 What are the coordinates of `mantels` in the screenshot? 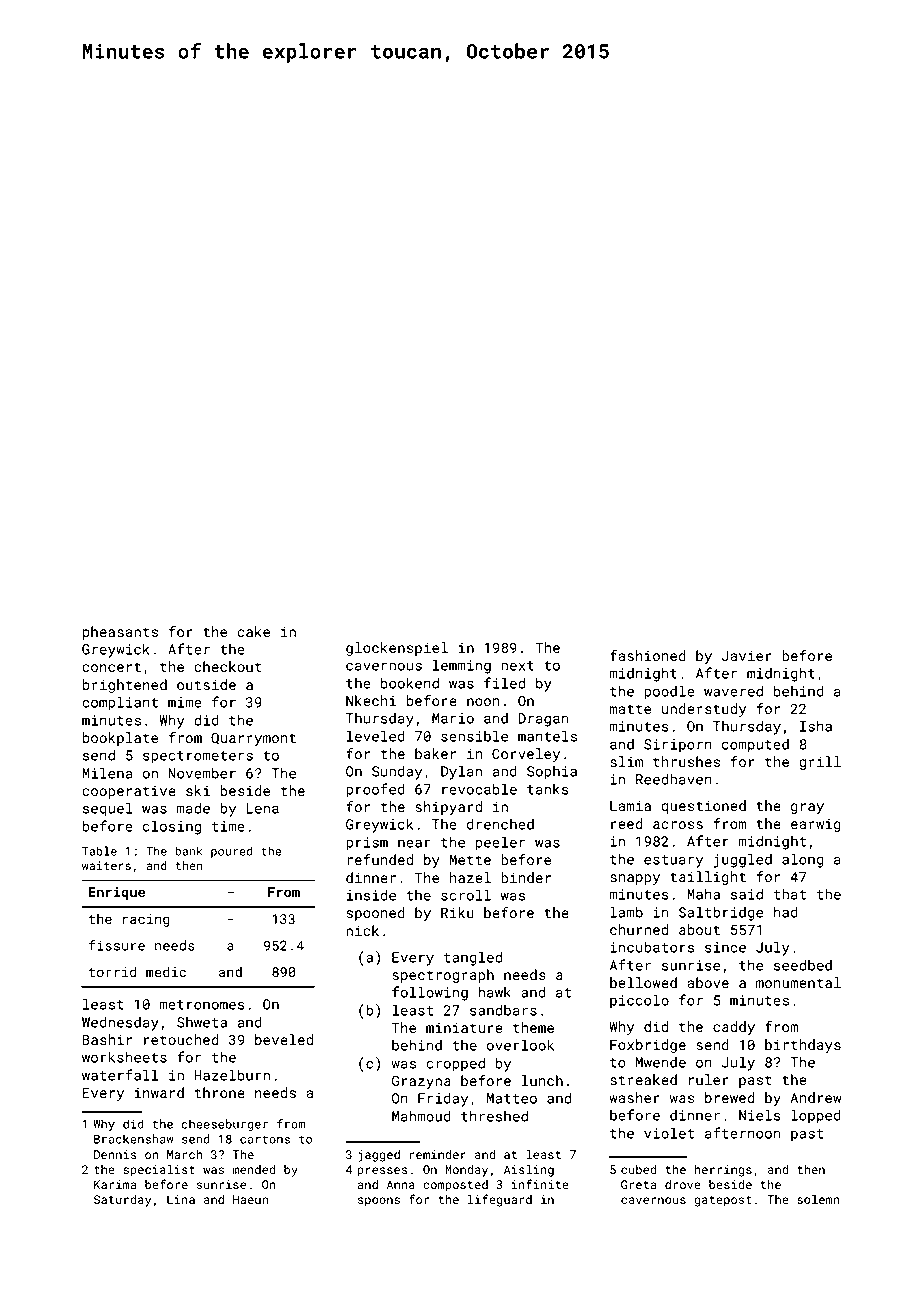 It's located at (547, 736).
